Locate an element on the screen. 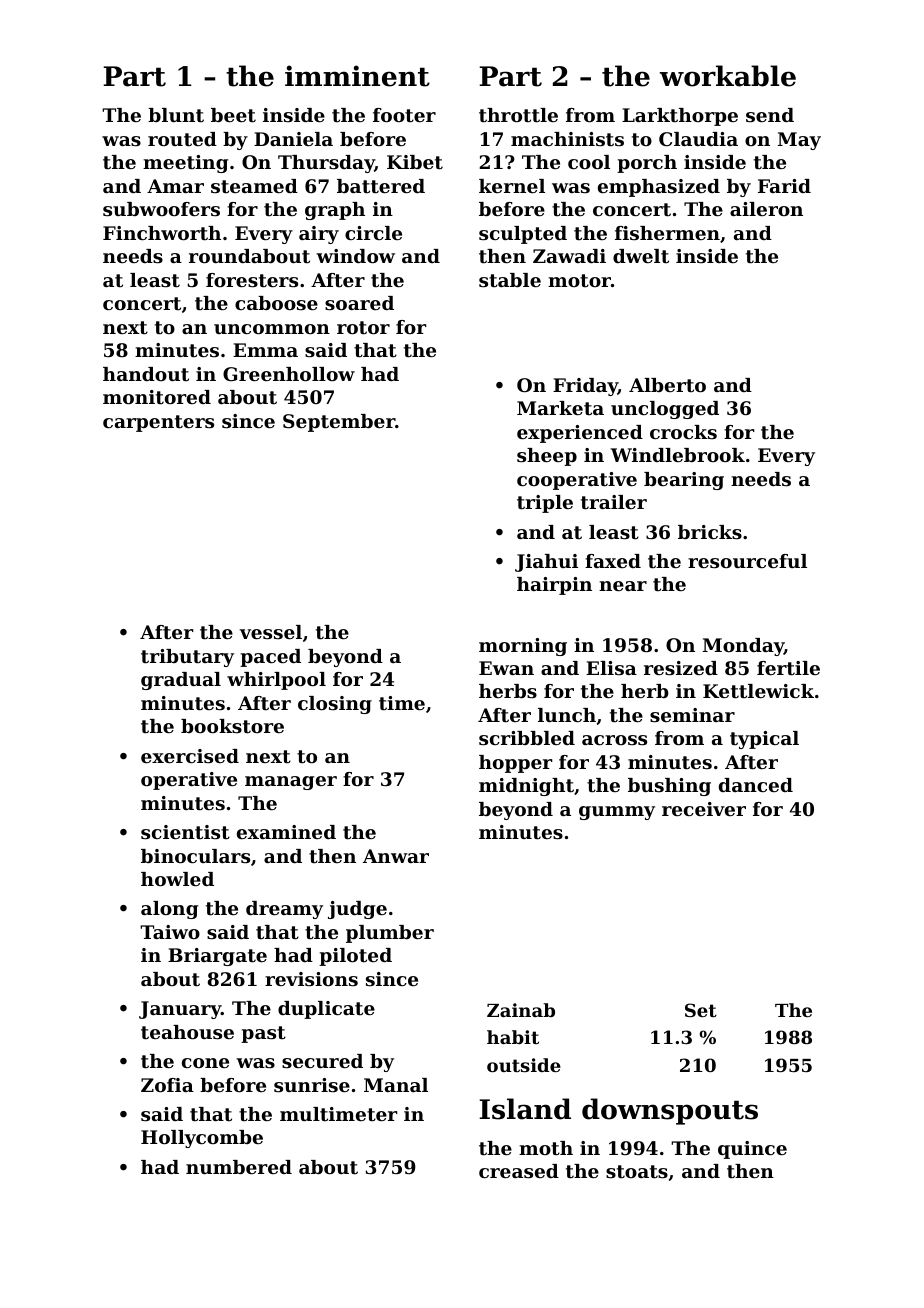 This screenshot has height=1308, width=924. sunrise is located at coordinates (312, 1085).
